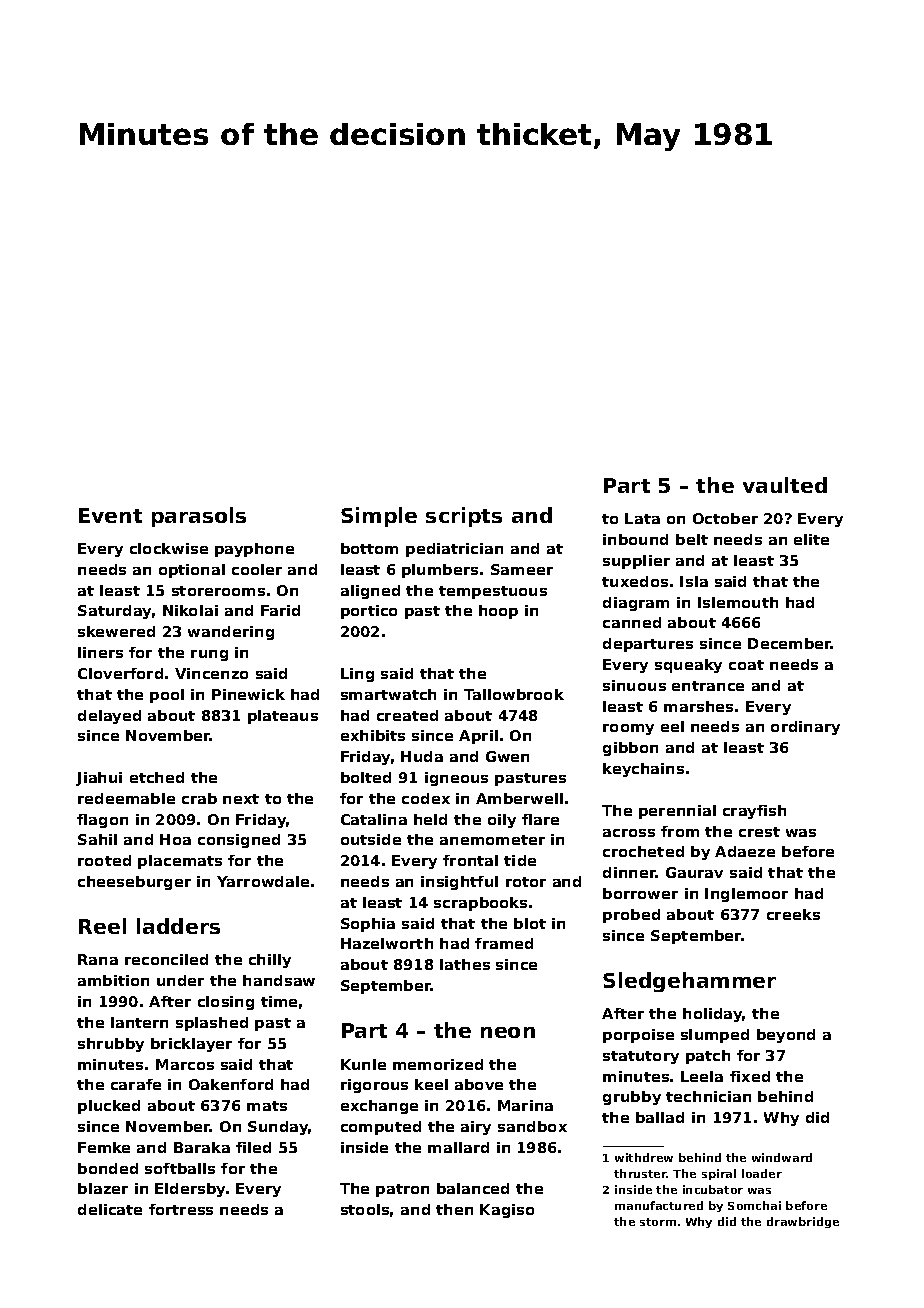 Image resolution: width=924 pixels, height=1308 pixels. What do you see at coordinates (785, 485) in the page?
I see `vaulted` at bounding box center [785, 485].
